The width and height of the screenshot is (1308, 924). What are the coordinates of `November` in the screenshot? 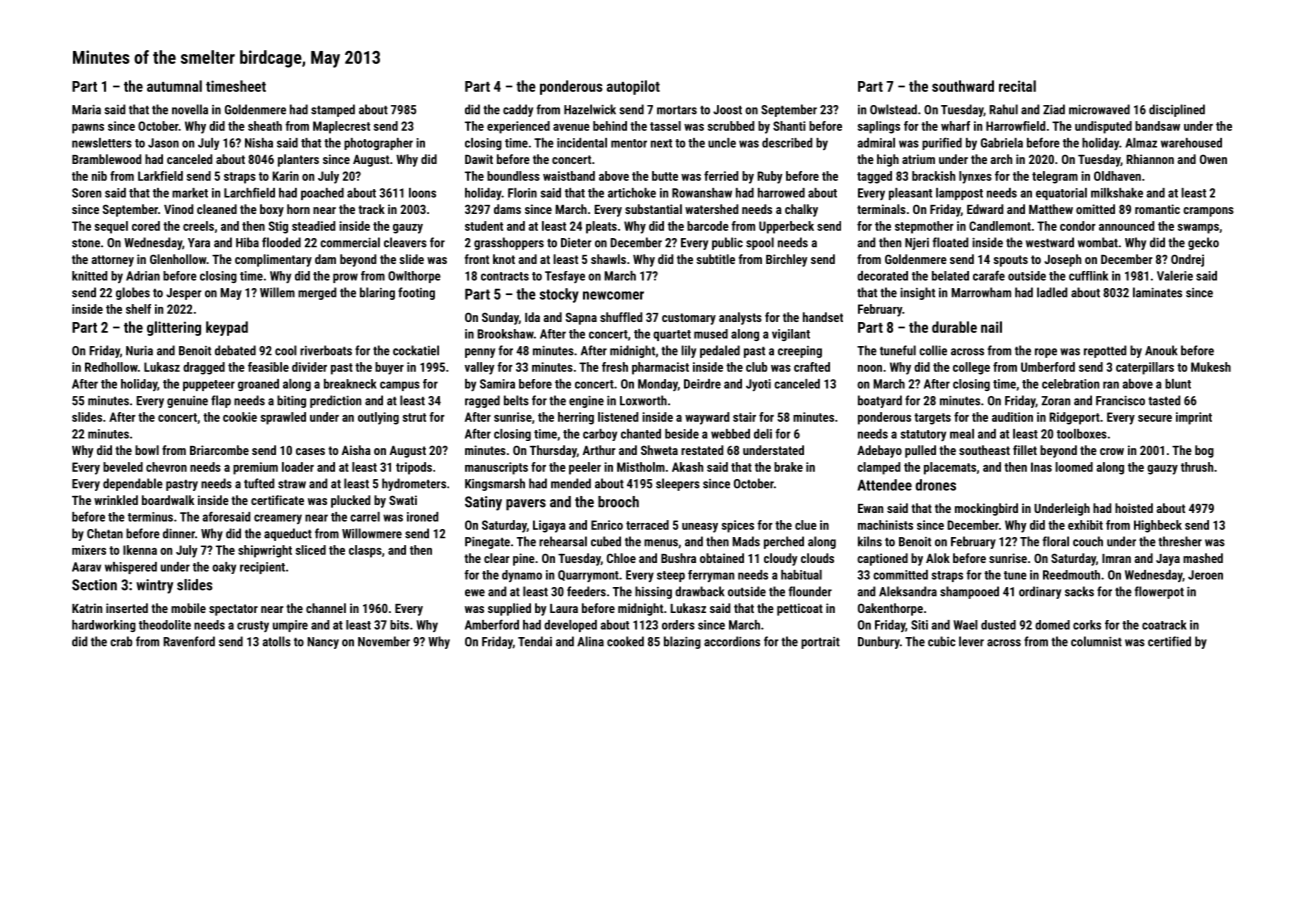 It's located at (384, 641).
